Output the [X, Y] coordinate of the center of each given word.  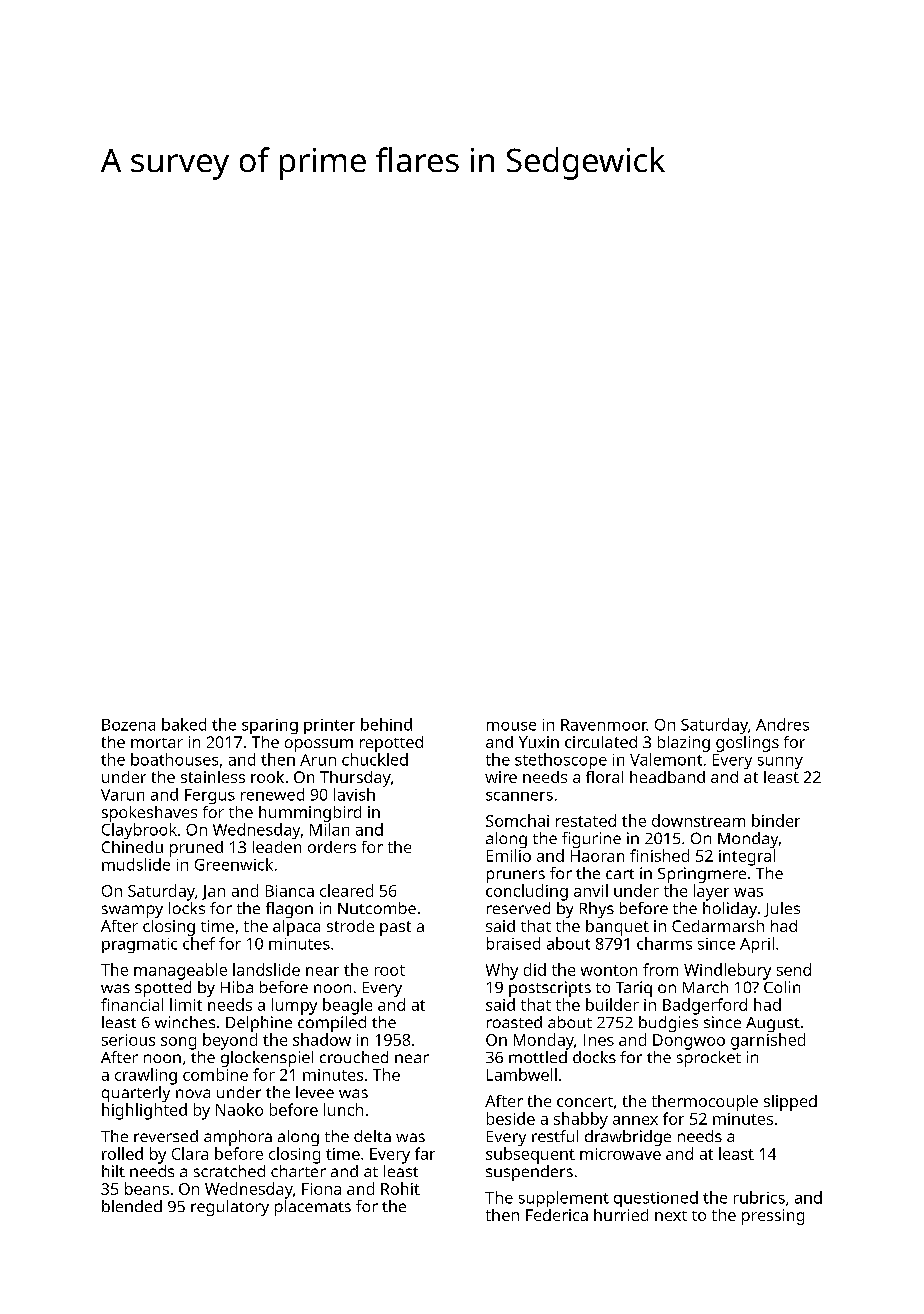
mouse [511, 726]
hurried [621, 1215]
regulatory [230, 1208]
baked [184, 724]
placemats [313, 1208]
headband [667, 777]
